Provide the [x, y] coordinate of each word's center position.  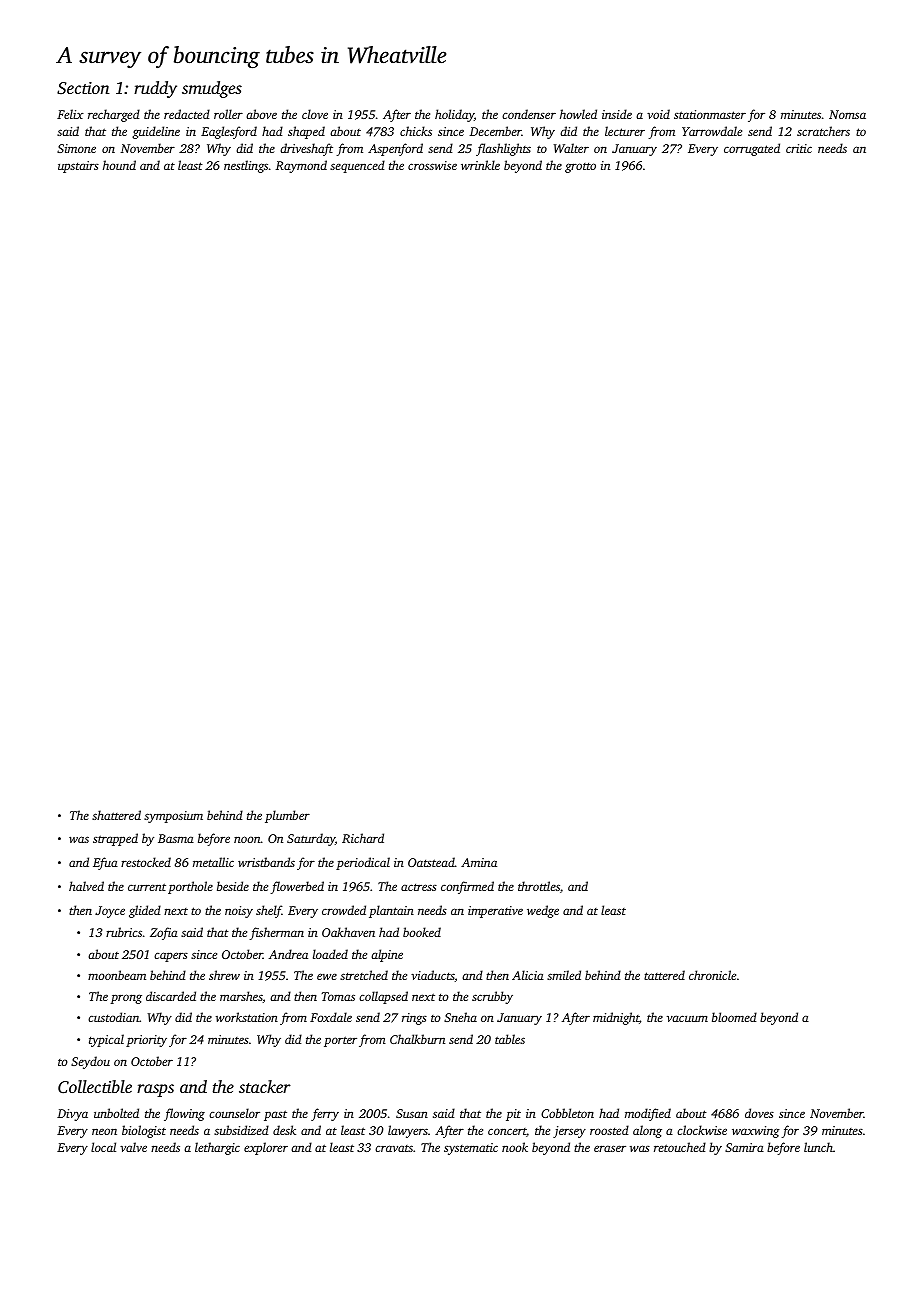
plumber [287, 816]
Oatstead [431, 862]
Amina [479, 862]
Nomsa [847, 114]
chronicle [712, 975]
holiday [454, 115]
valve [133, 1147]
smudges [212, 89]
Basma [176, 838]
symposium [173, 817]
